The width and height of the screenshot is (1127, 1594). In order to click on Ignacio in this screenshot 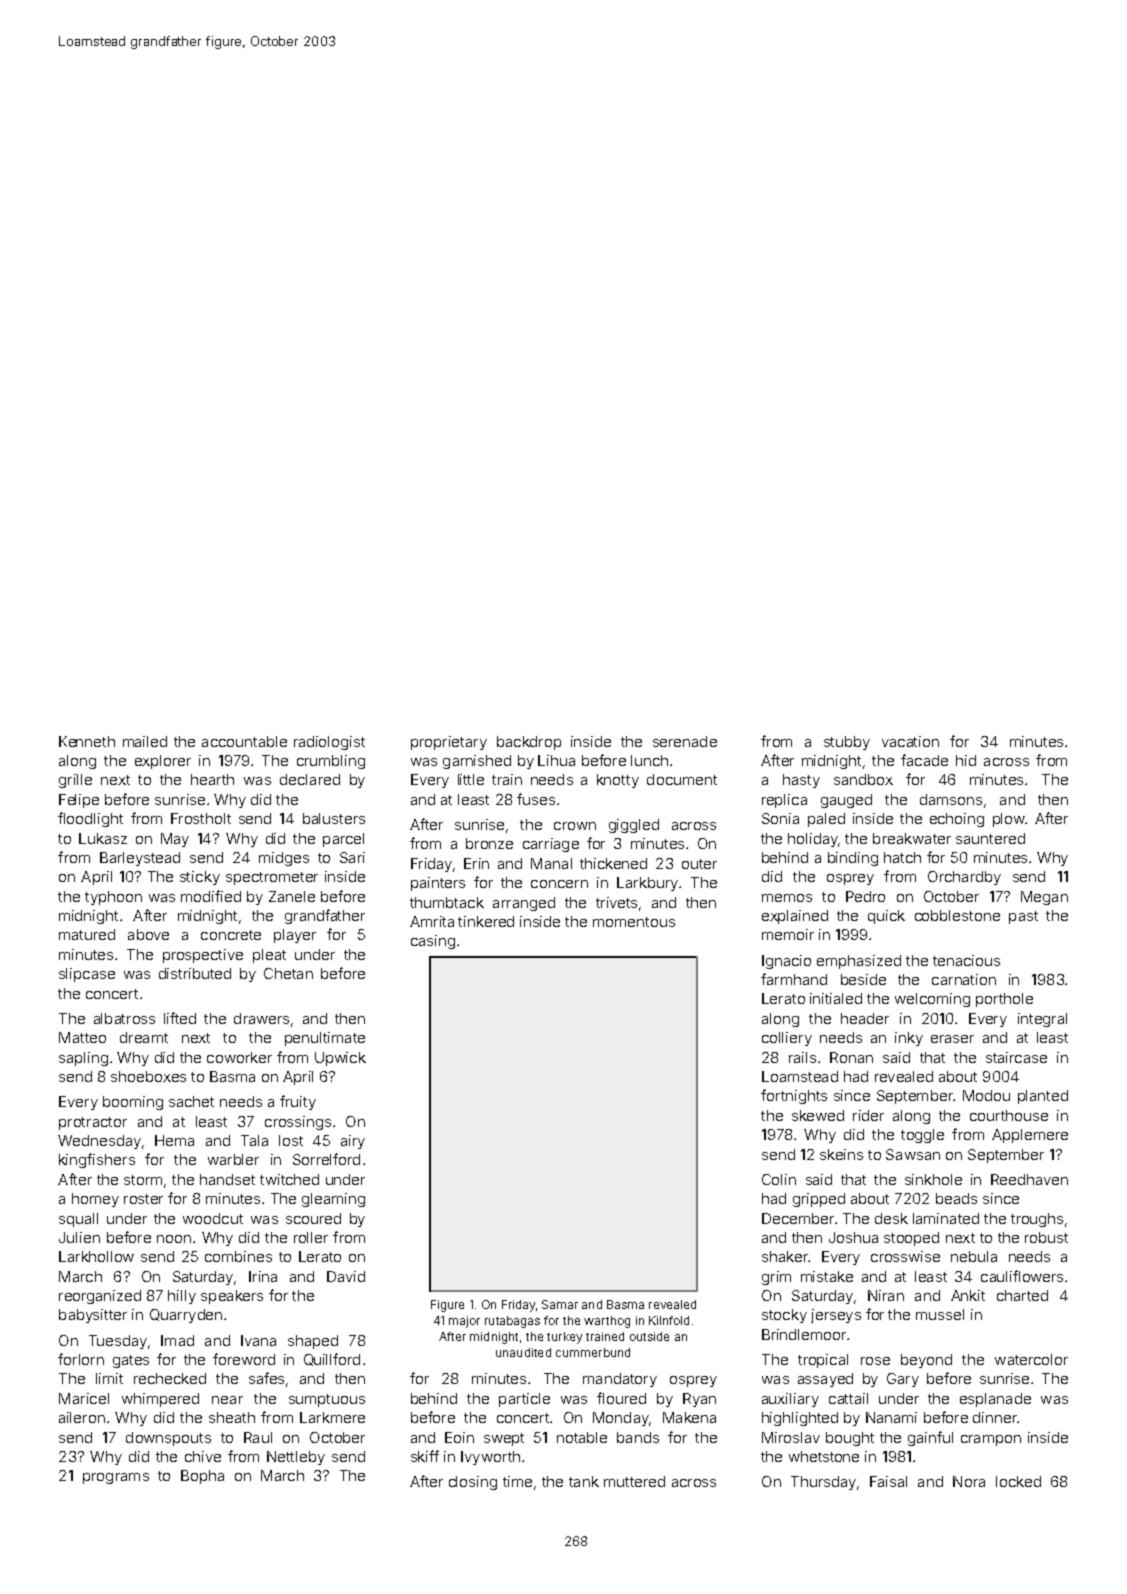, I will do `click(786, 962)`.
